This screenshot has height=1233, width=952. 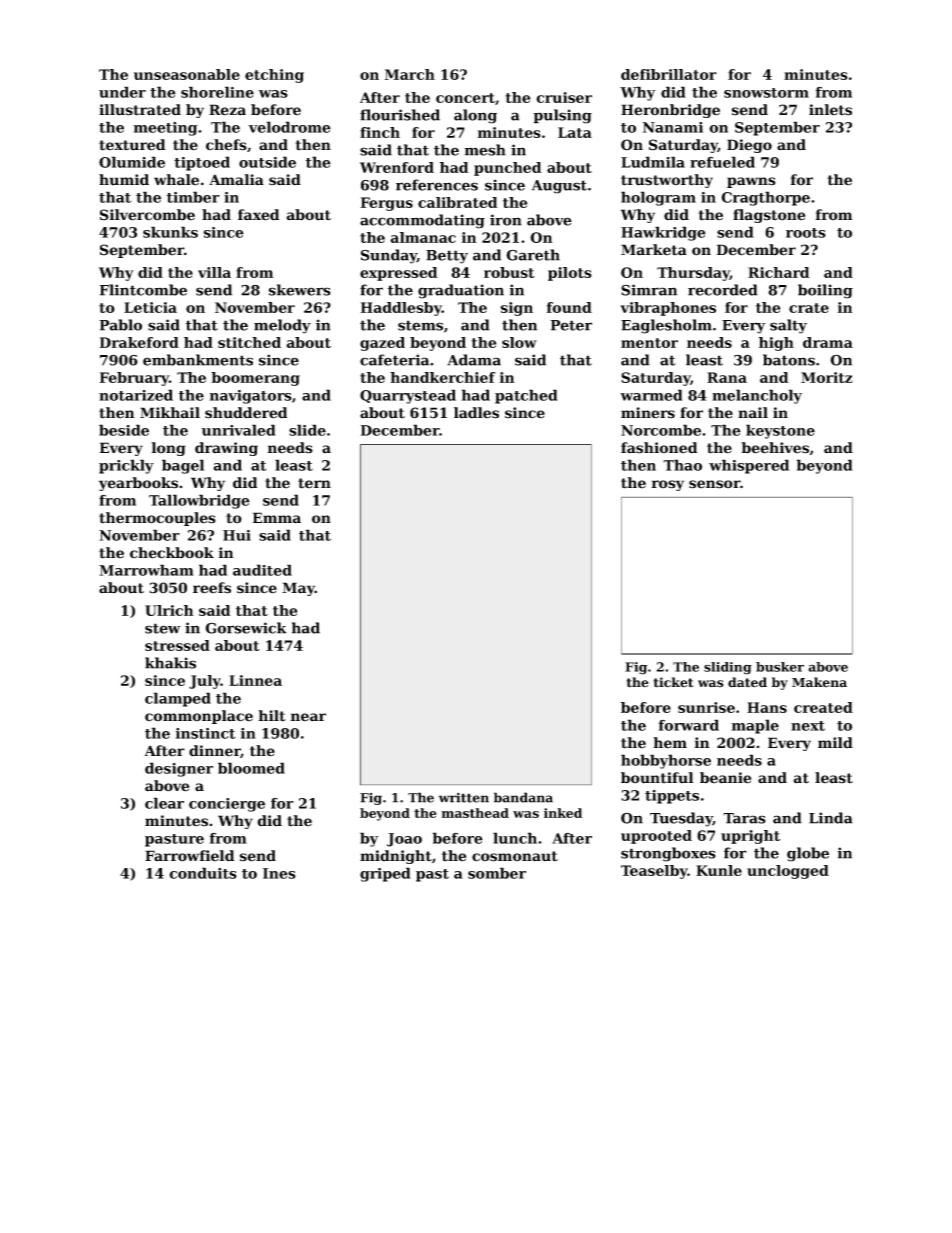 I want to click on sensor, so click(x=714, y=484).
